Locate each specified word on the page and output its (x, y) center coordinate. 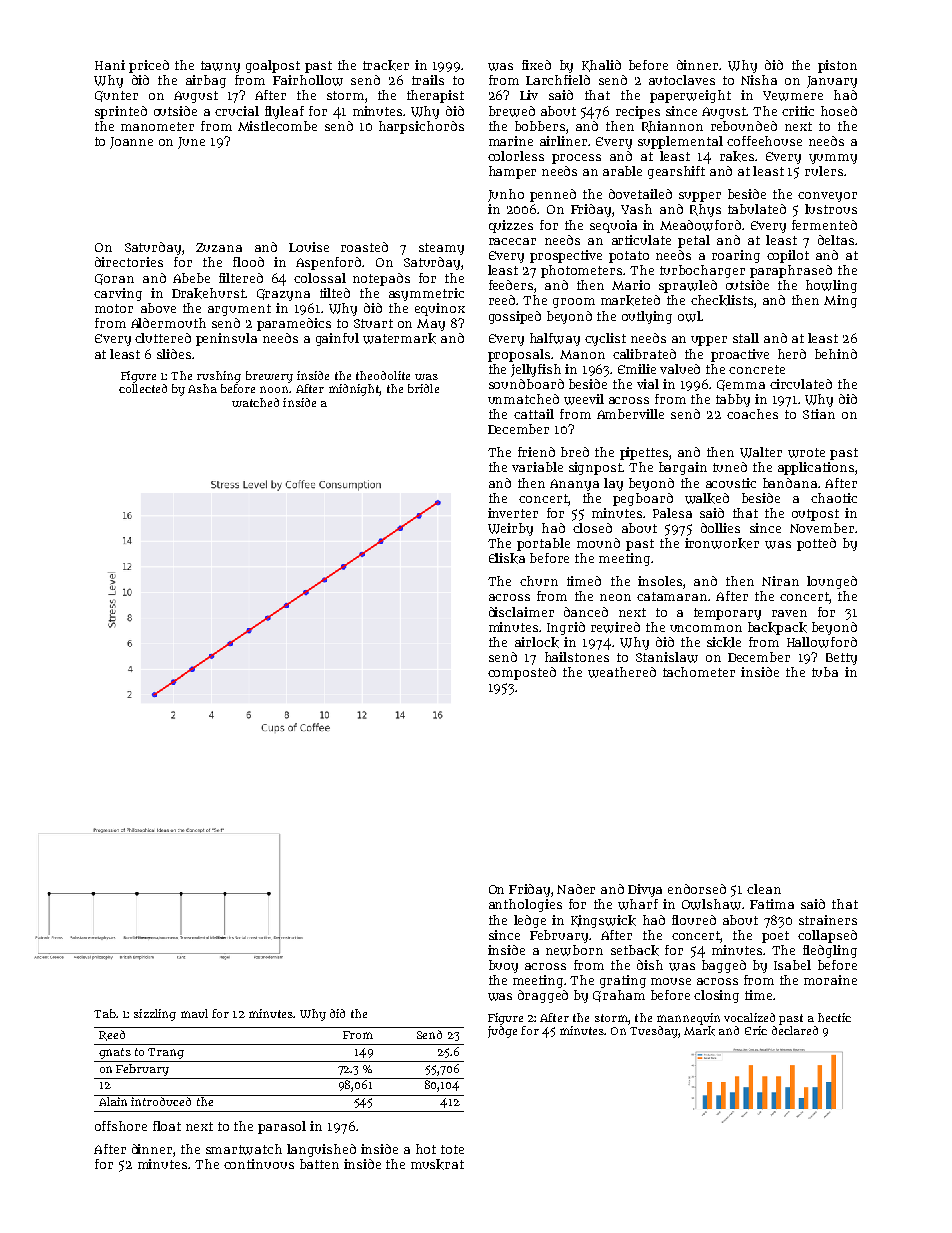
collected (143, 388)
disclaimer (521, 612)
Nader (576, 889)
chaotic (834, 498)
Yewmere (793, 96)
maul (194, 1013)
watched (255, 402)
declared (795, 1030)
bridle (423, 388)
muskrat (437, 1164)
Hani (110, 65)
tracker (386, 65)
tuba (825, 672)
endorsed (697, 889)
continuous (259, 1164)
